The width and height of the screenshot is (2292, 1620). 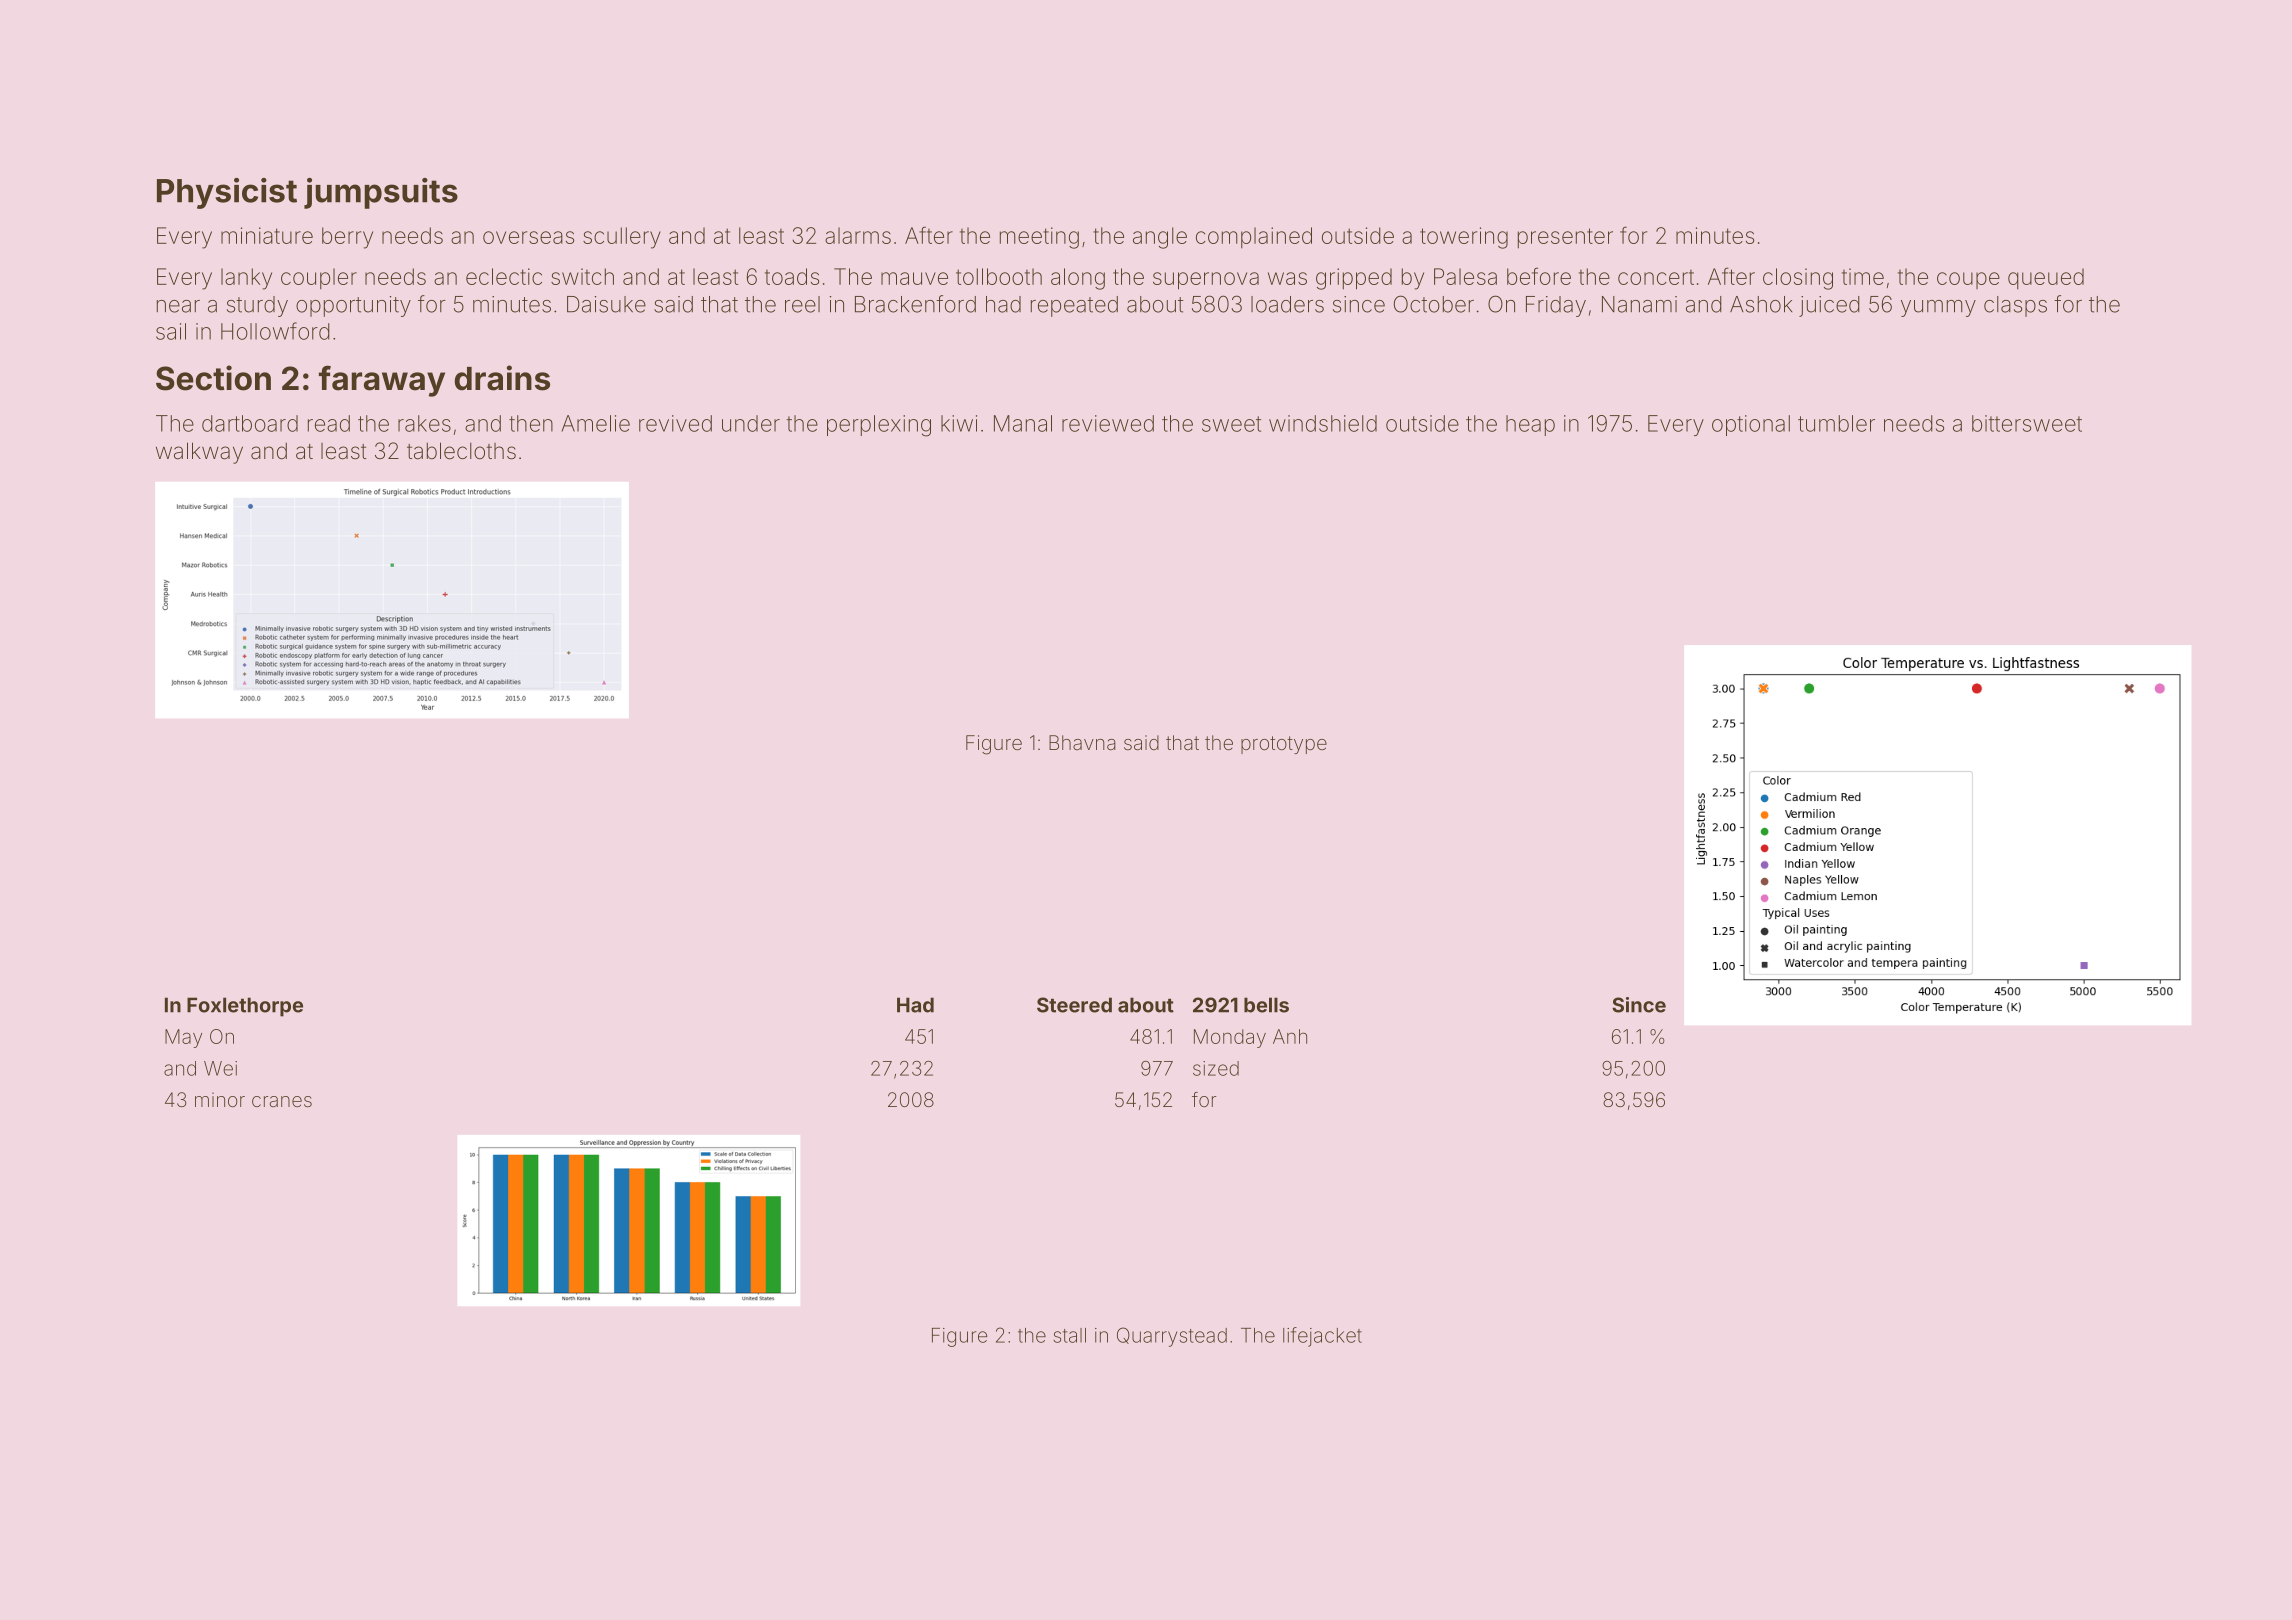 What do you see at coordinates (1938, 308) in the screenshot?
I see `yummy` at bounding box center [1938, 308].
